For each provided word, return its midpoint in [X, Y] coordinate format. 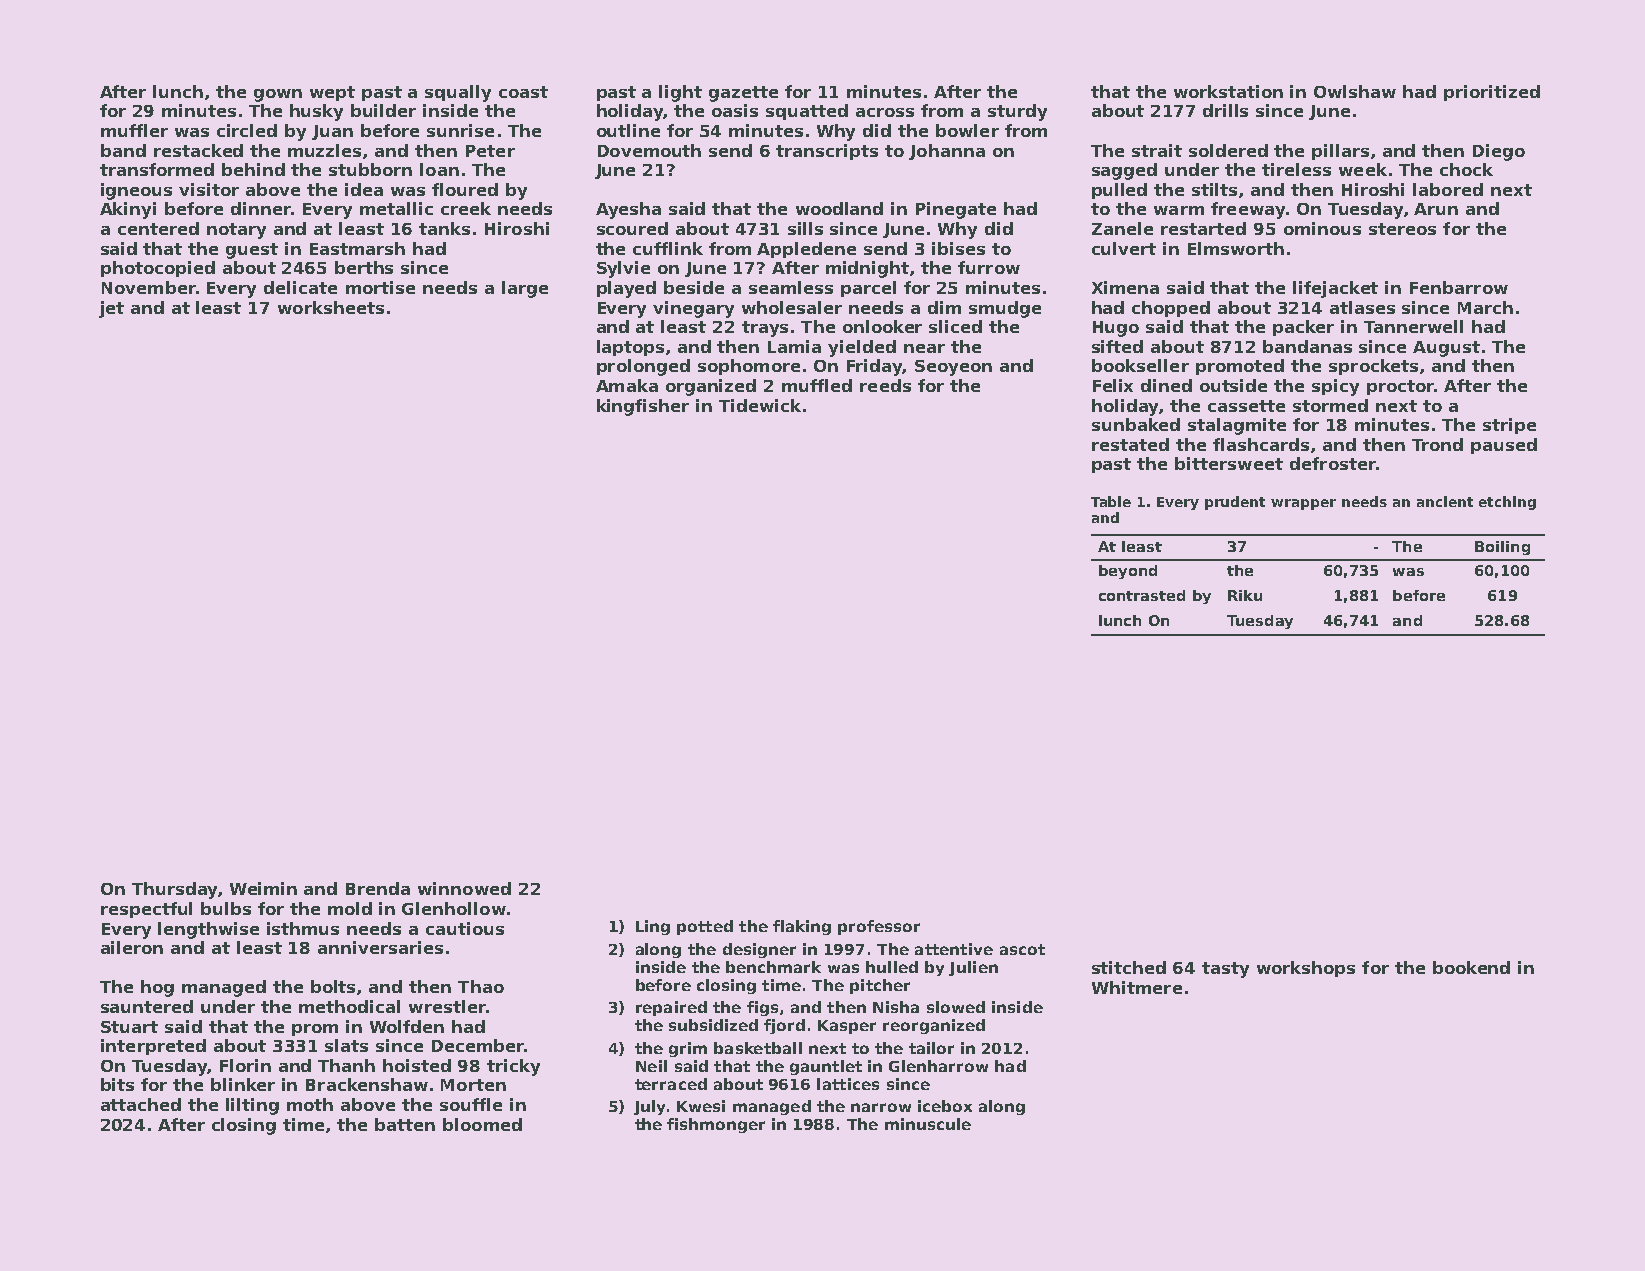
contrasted [1142, 595]
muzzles [324, 150]
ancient [1445, 501]
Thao [481, 986]
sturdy [1017, 112]
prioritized [1492, 93]
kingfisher [643, 407]
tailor [931, 1048]
